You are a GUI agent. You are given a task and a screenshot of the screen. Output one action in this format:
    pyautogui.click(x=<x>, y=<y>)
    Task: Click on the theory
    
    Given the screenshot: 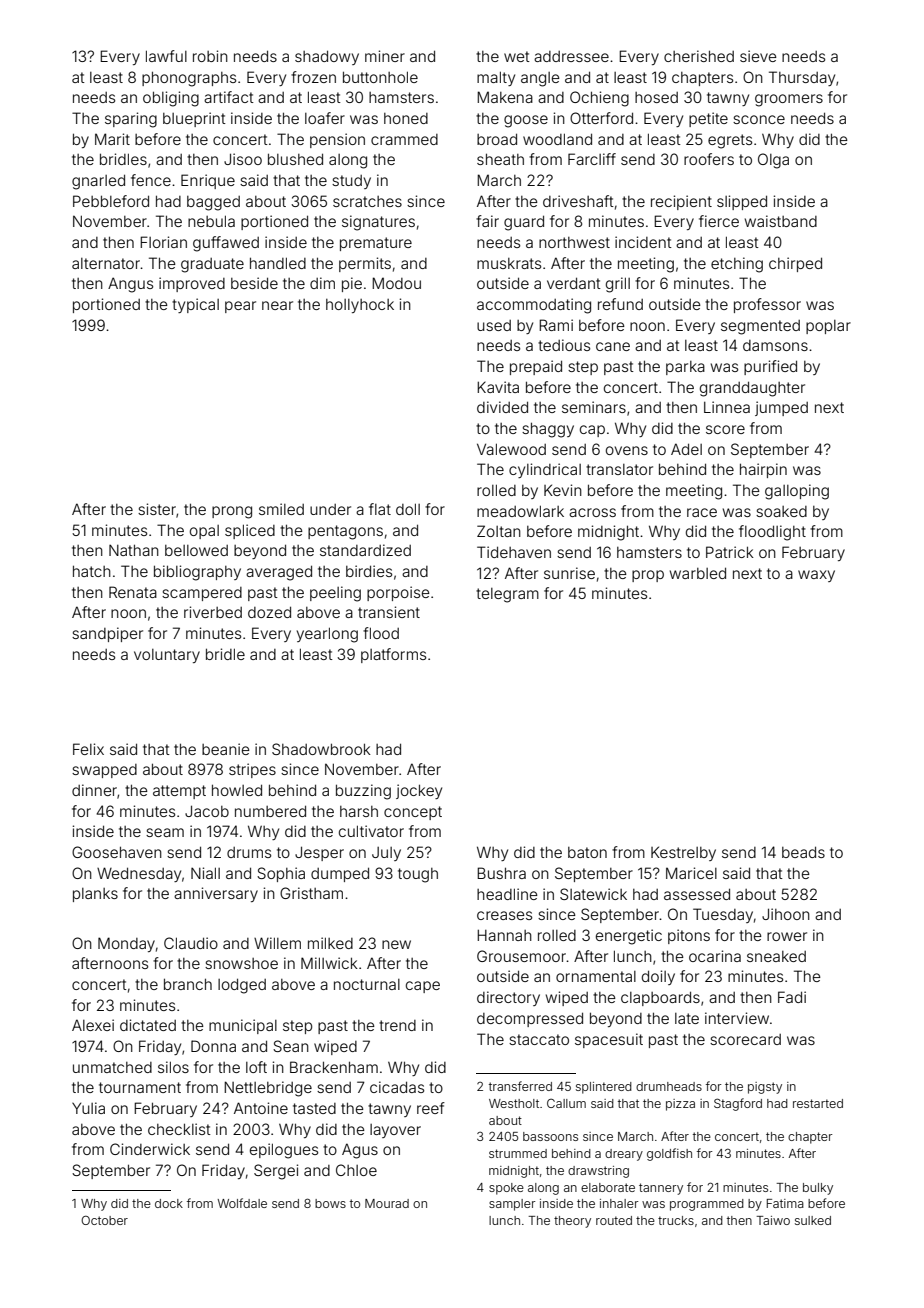 What is the action you would take?
    pyautogui.click(x=572, y=1222)
